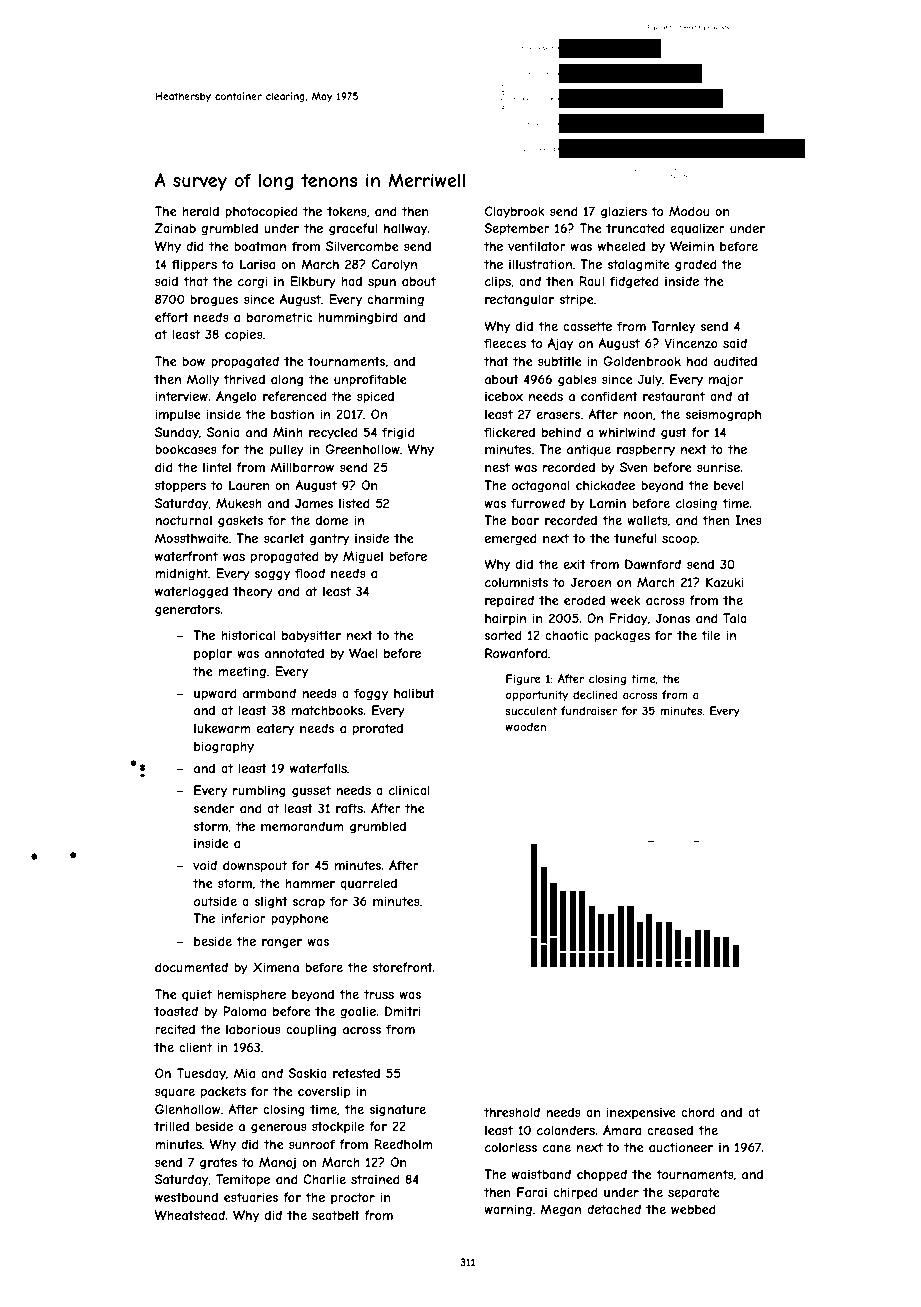 This screenshot has width=921, height=1307. Describe the element at coordinates (261, 212) in the screenshot. I see `photocopied` at that location.
